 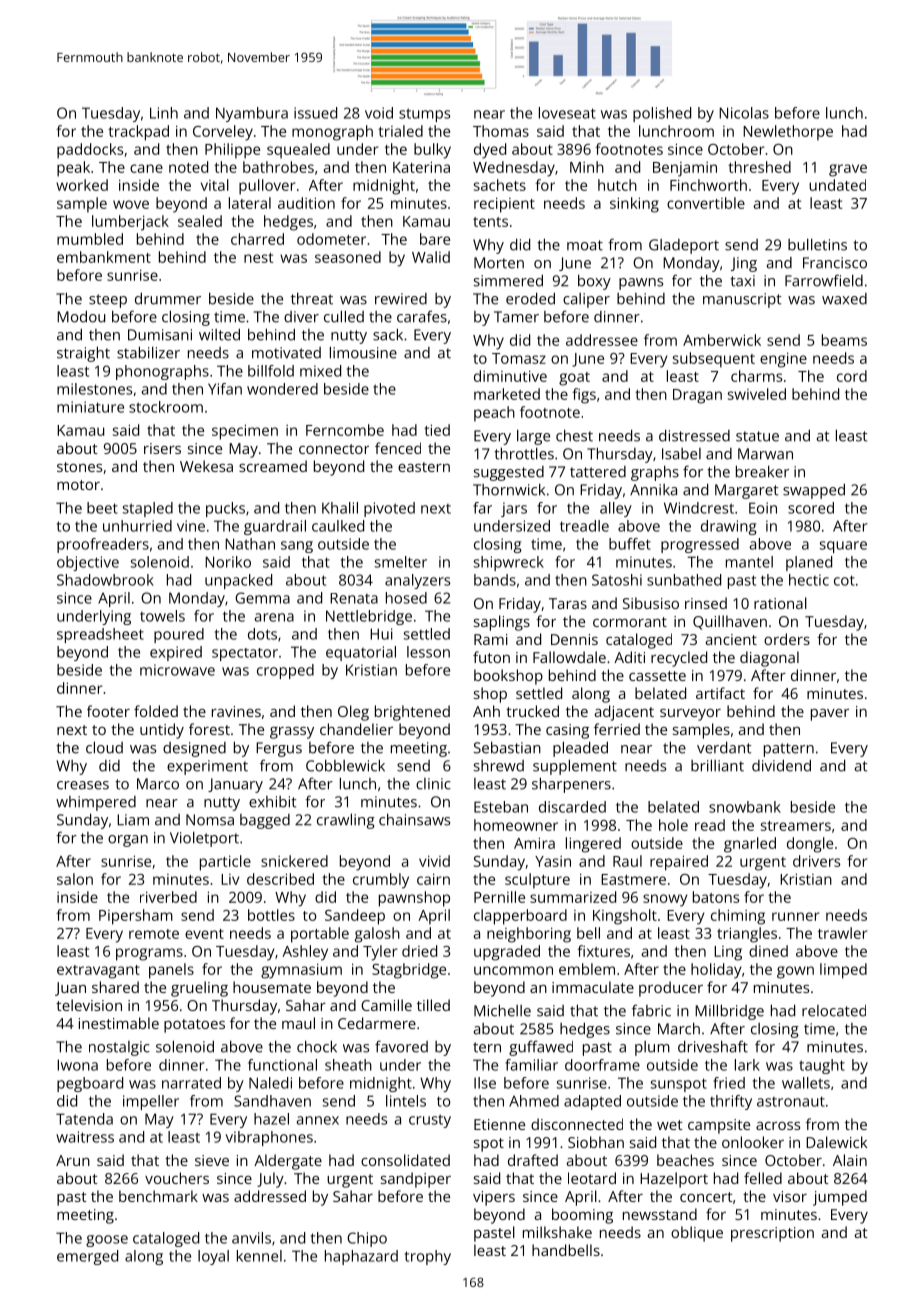 What do you see at coordinates (269, 1138) in the screenshot?
I see `vibraphones` at bounding box center [269, 1138].
